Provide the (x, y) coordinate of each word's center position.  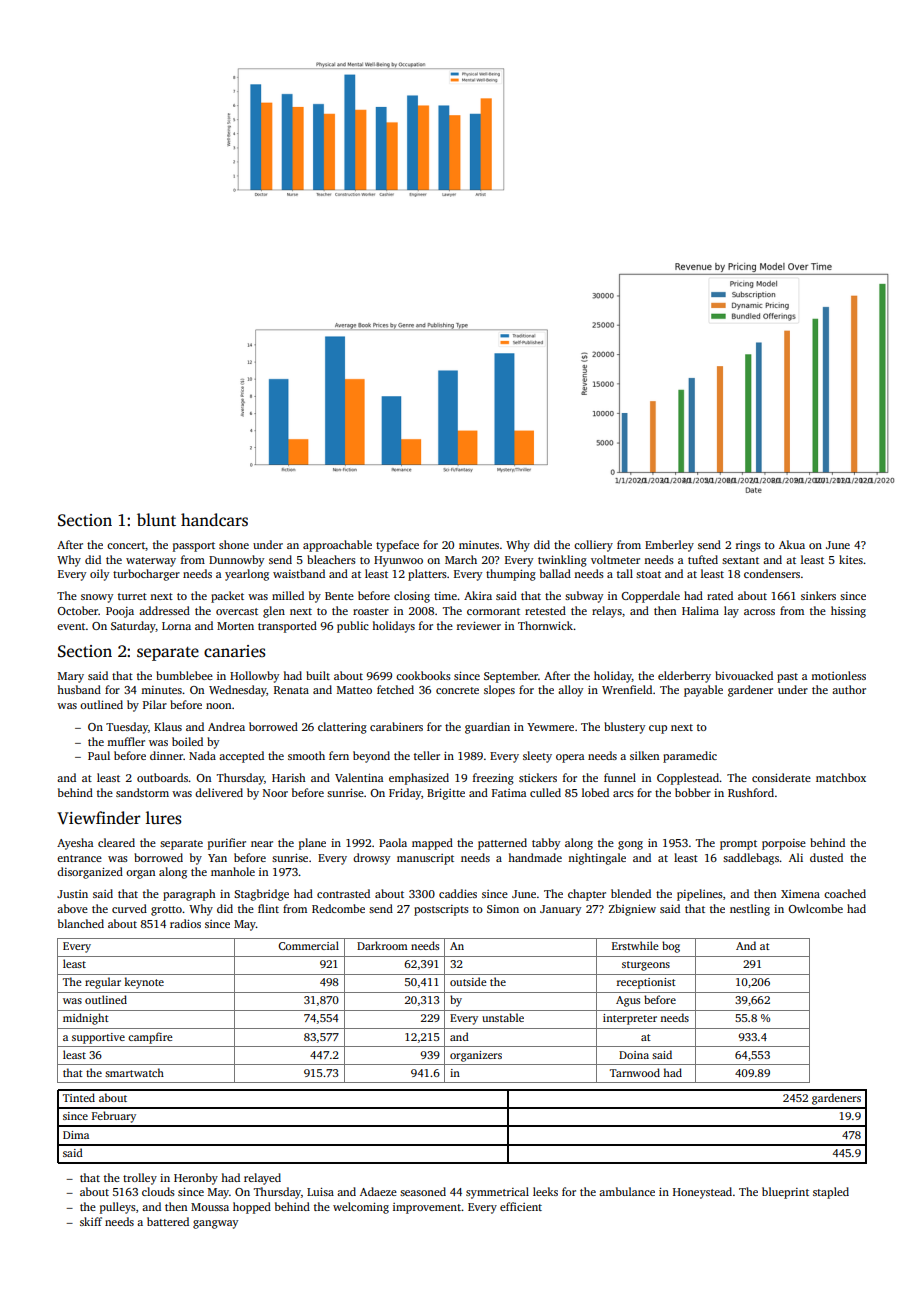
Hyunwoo (398, 561)
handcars (214, 520)
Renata (291, 690)
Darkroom (382, 945)
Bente (339, 596)
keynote (144, 983)
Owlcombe (815, 908)
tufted (703, 559)
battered (168, 1221)
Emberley (669, 546)
